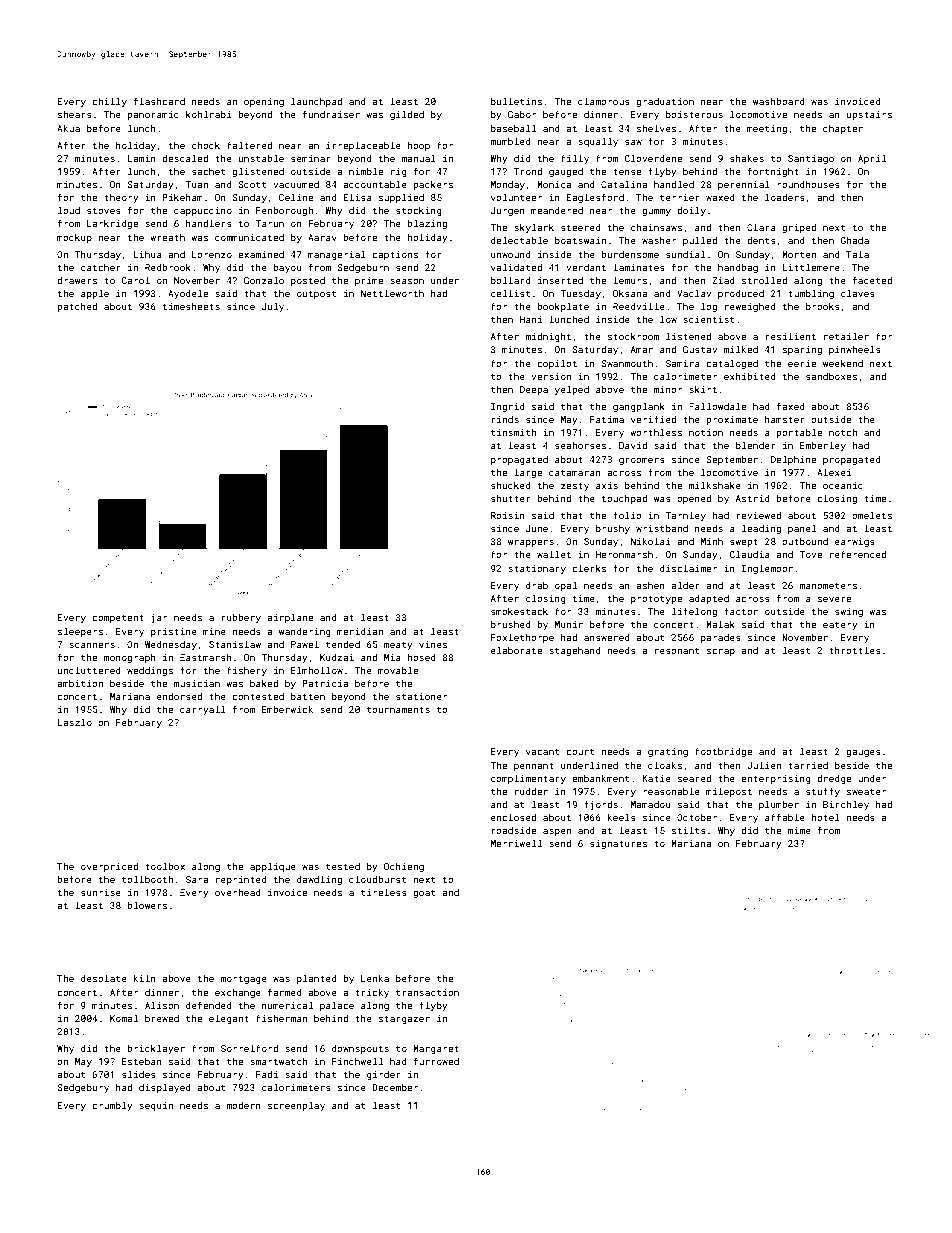  I want to click on handlers, so click(209, 223).
